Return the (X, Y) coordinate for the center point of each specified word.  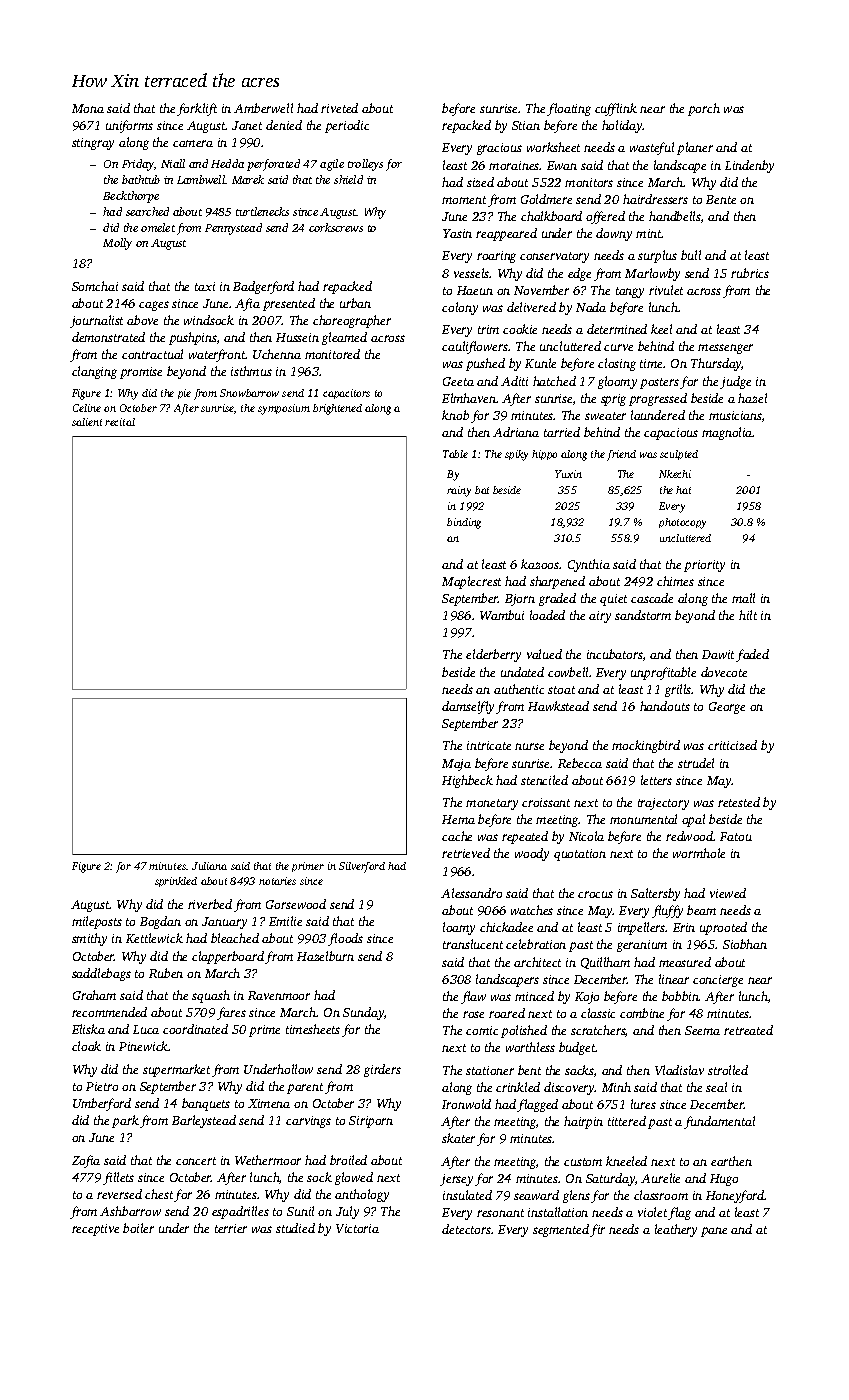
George (727, 708)
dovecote (724, 672)
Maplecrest (471, 582)
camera (193, 143)
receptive (95, 1230)
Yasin (457, 233)
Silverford (362, 867)
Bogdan (160, 922)
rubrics (750, 273)
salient (87, 422)
